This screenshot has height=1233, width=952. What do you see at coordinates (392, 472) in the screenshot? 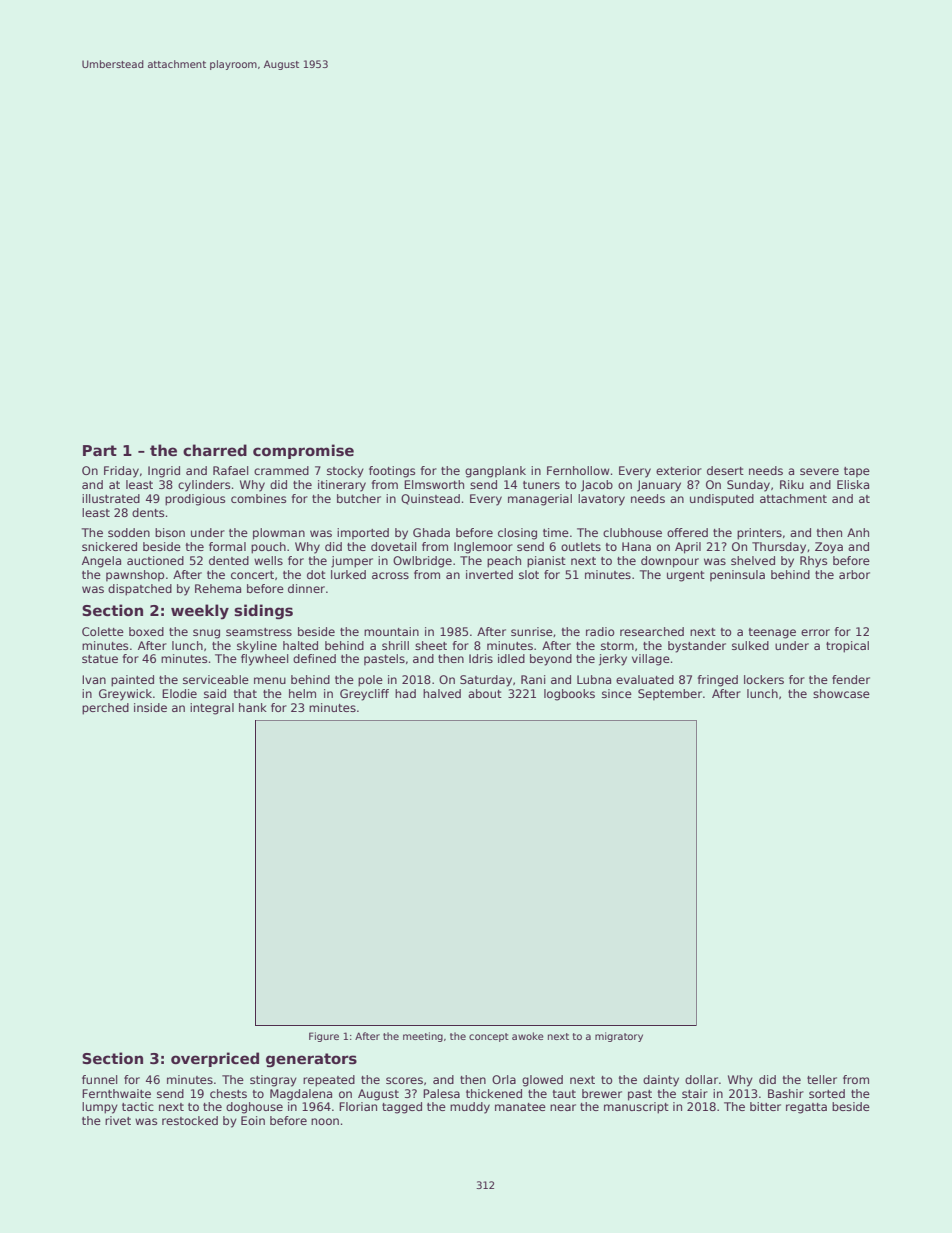
I see `footings` at bounding box center [392, 472].
